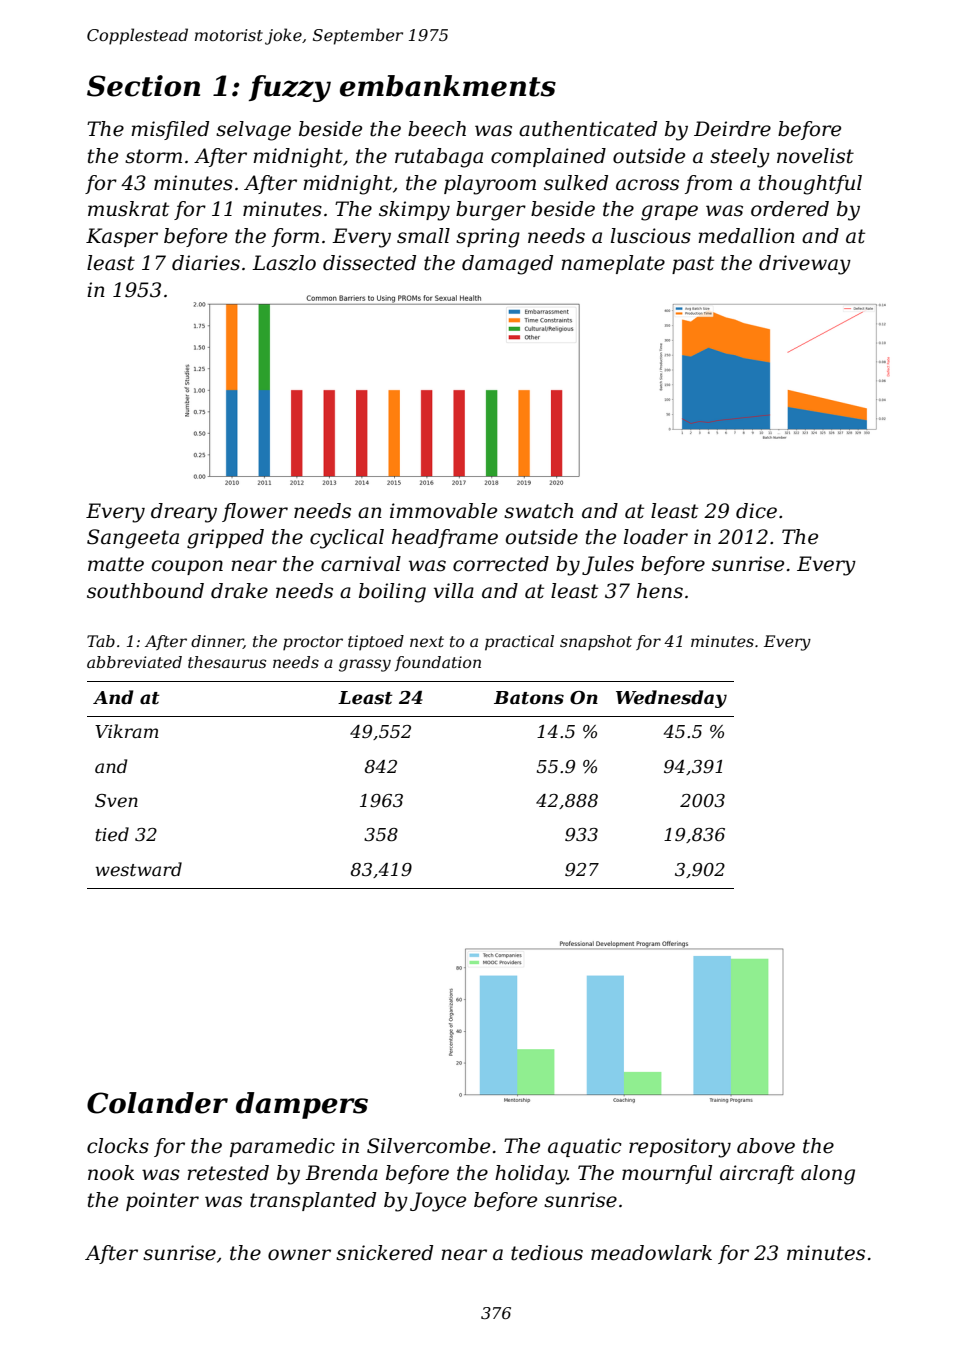  I want to click on swatch, so click(539, 511).
